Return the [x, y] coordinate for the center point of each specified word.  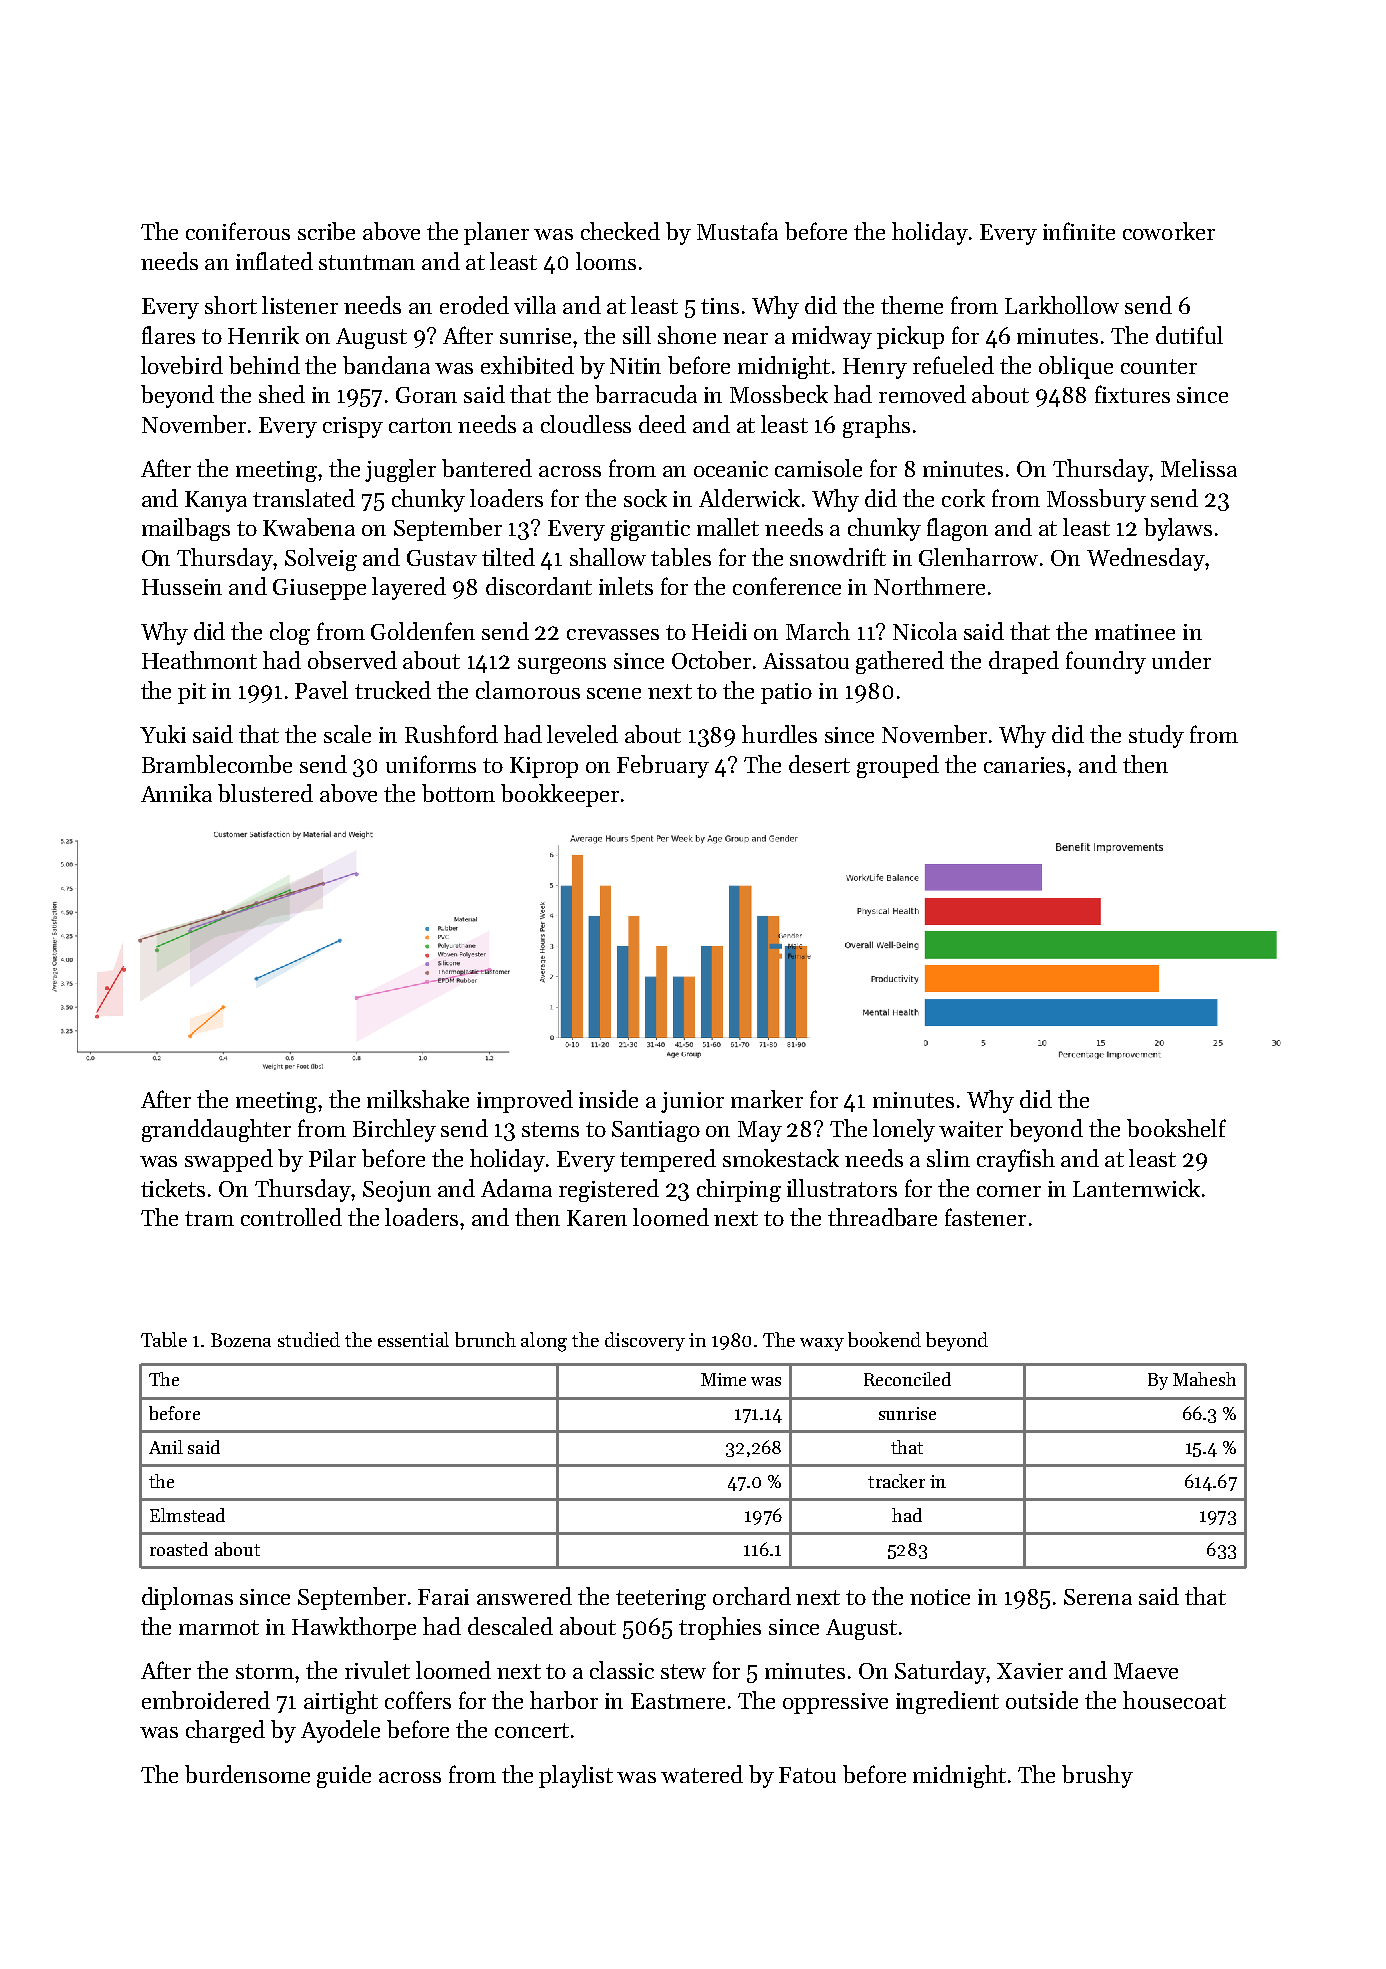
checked [620, 231]
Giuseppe [319, 589]
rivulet [377, 1670]
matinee [1135, 632]
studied [309, 1339]
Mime [723, 1379]
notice [940, 1597]
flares [168, 335]
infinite [1079, 231]
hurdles [779, 734]
